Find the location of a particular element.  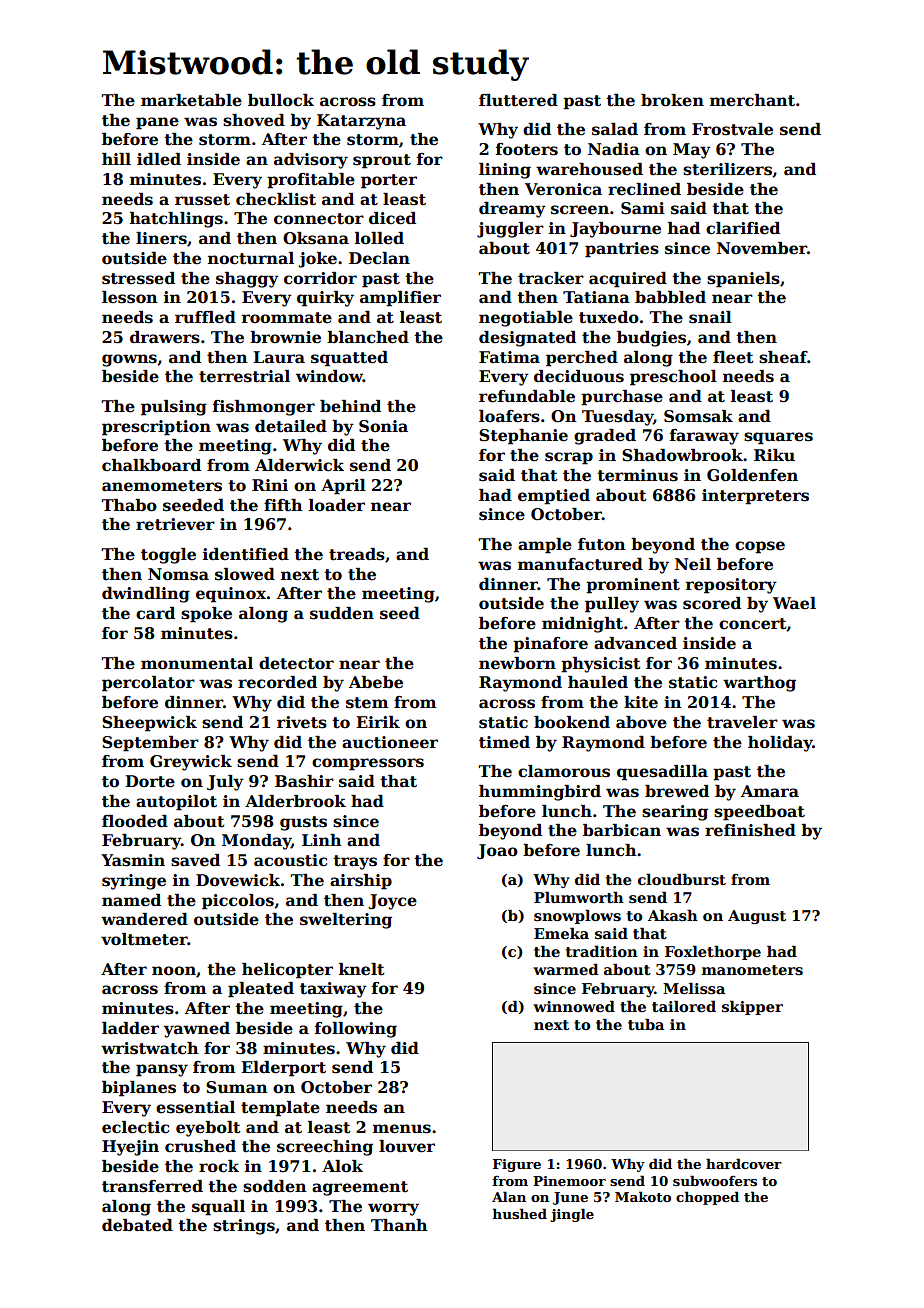

Katarzyna is located at coordinates (361, 122).
